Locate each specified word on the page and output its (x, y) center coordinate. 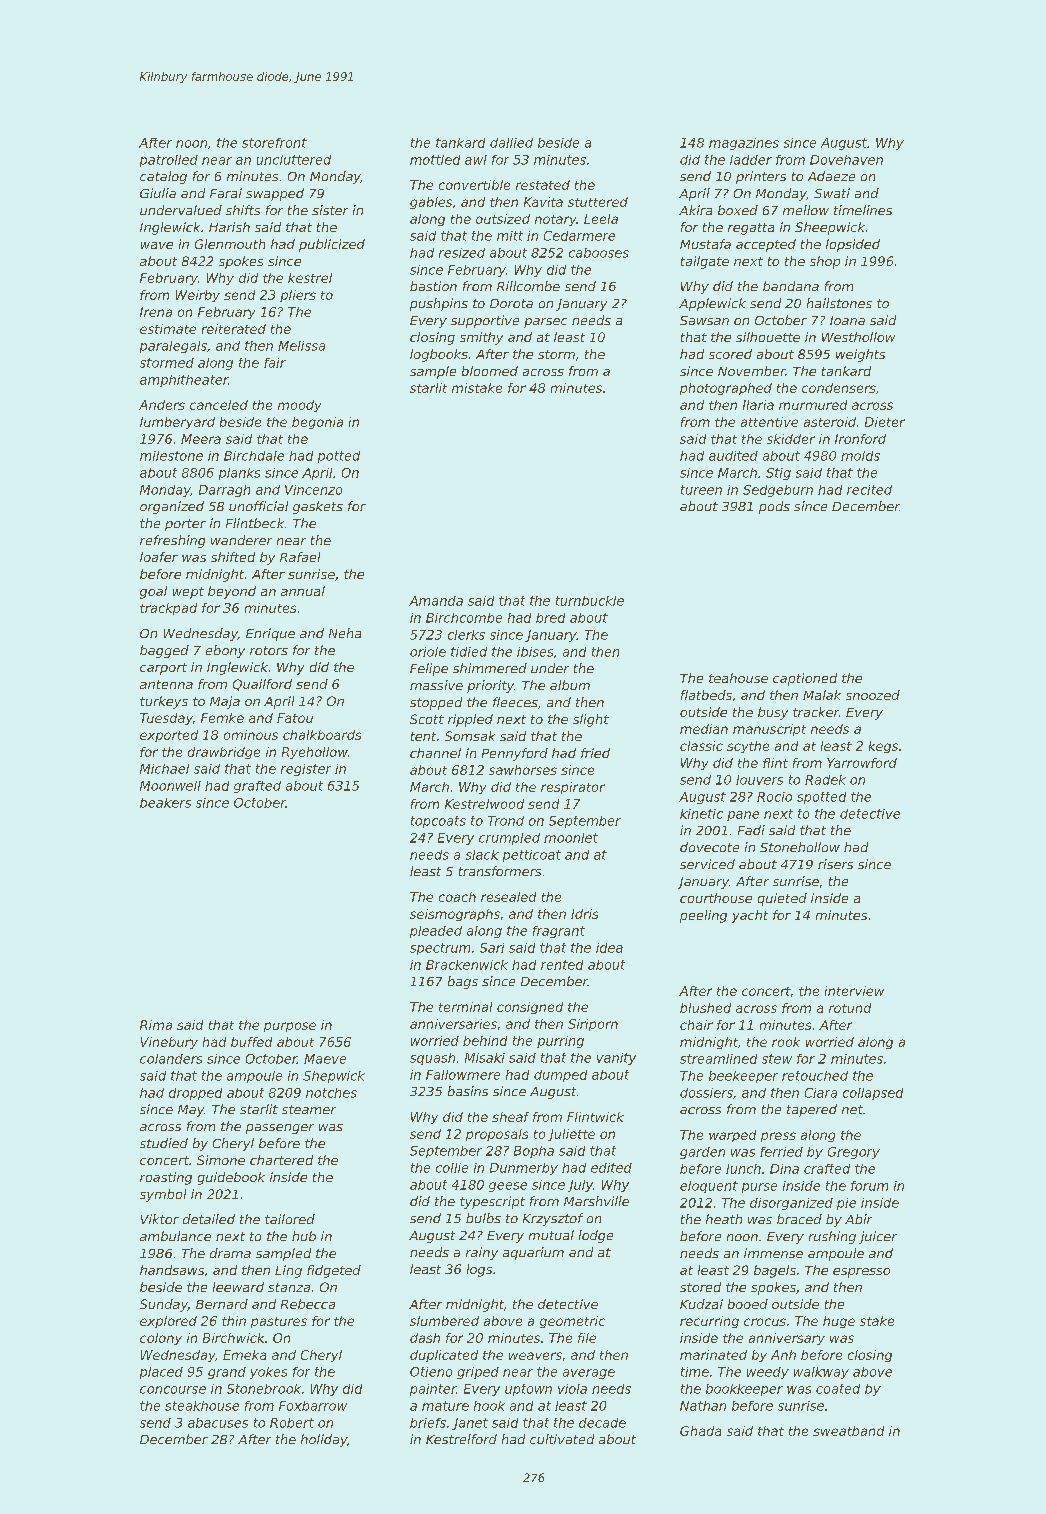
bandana (791, 286)
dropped (195, 1094)
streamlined (718, 1059)
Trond (506, 821)
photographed (726, 389)
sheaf (510, 1117)
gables (431, 203)
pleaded (436, 932)
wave (157, 245)
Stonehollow (800, 847)
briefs (428, 1423)
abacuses (218, 1423)
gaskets (318, 507)
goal (153, 592)
